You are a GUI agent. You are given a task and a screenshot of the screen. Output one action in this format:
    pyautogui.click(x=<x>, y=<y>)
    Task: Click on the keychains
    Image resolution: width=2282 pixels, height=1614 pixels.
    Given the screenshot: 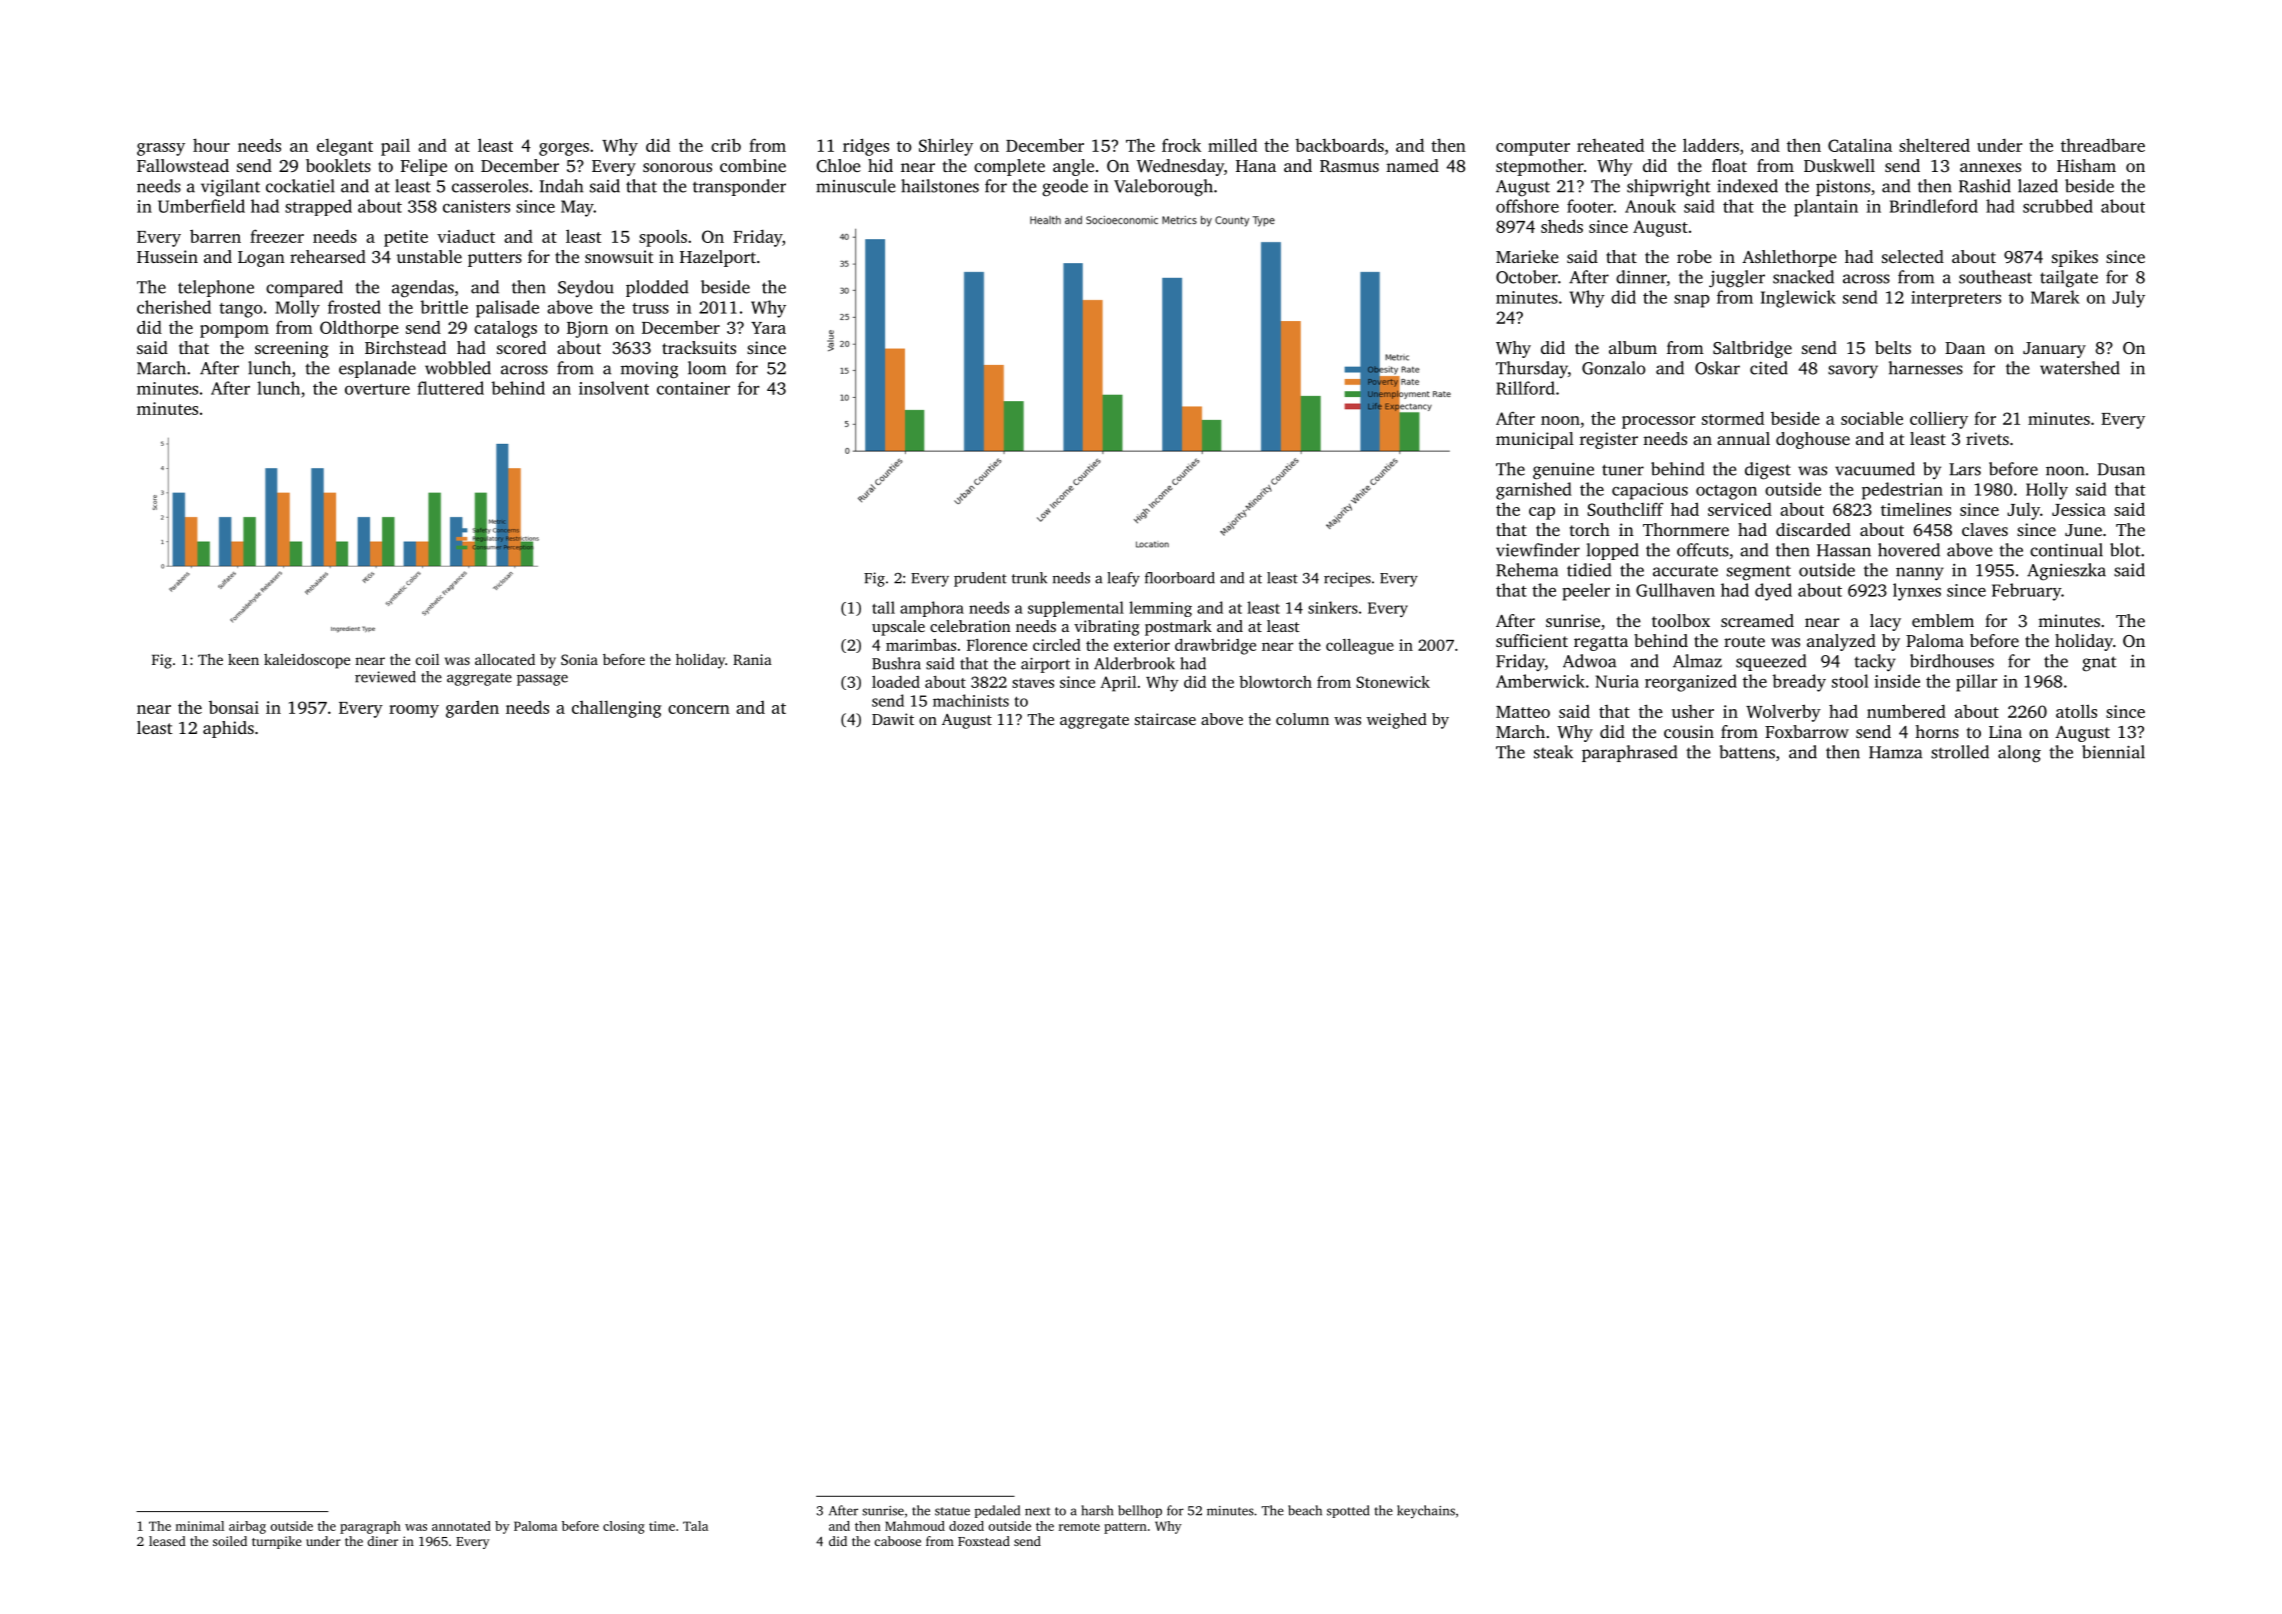 What is the action you would take?
    pyautogui.click(x=1426, y=1511)
